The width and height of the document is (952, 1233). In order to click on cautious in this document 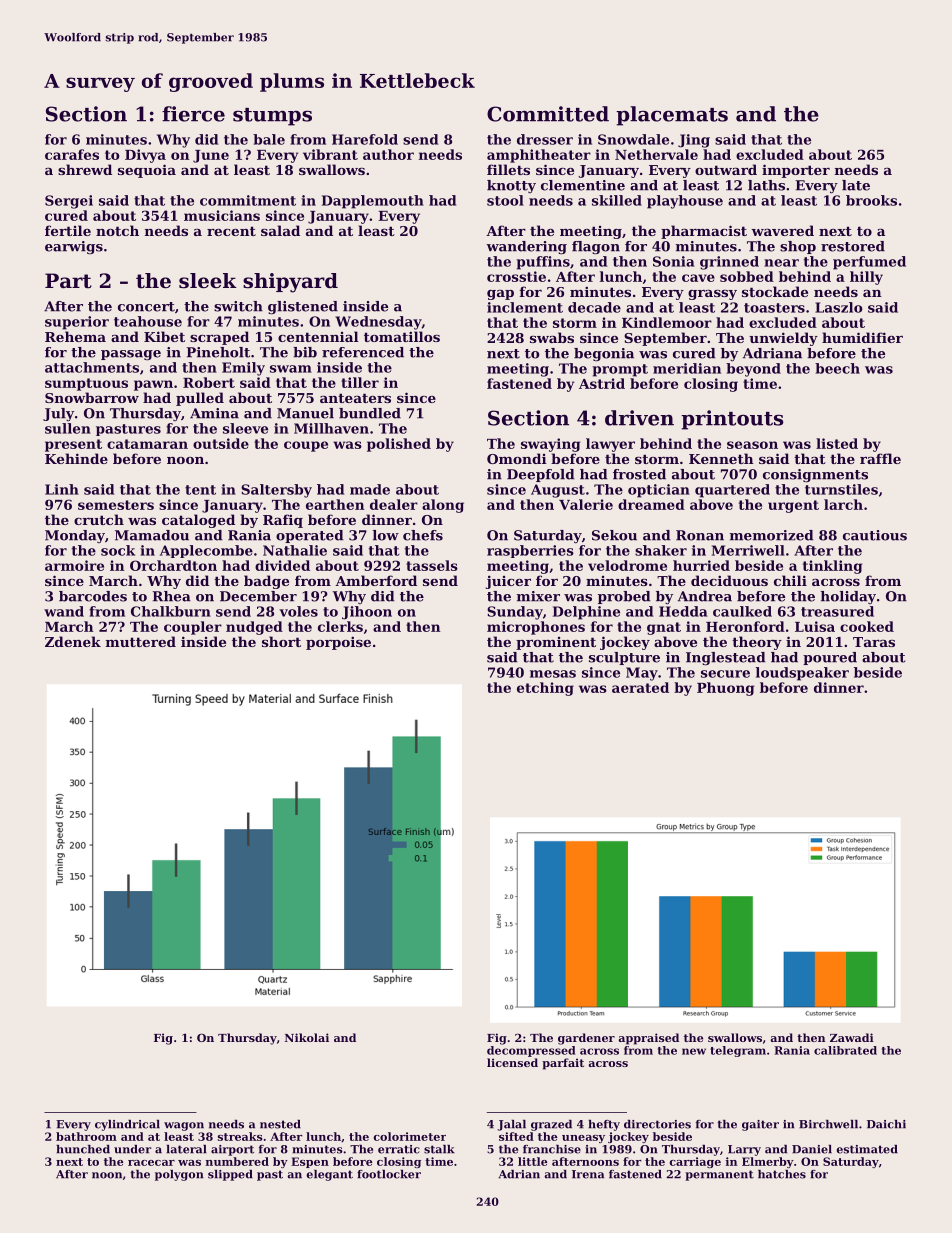, I will do `click(875, 535)`.
